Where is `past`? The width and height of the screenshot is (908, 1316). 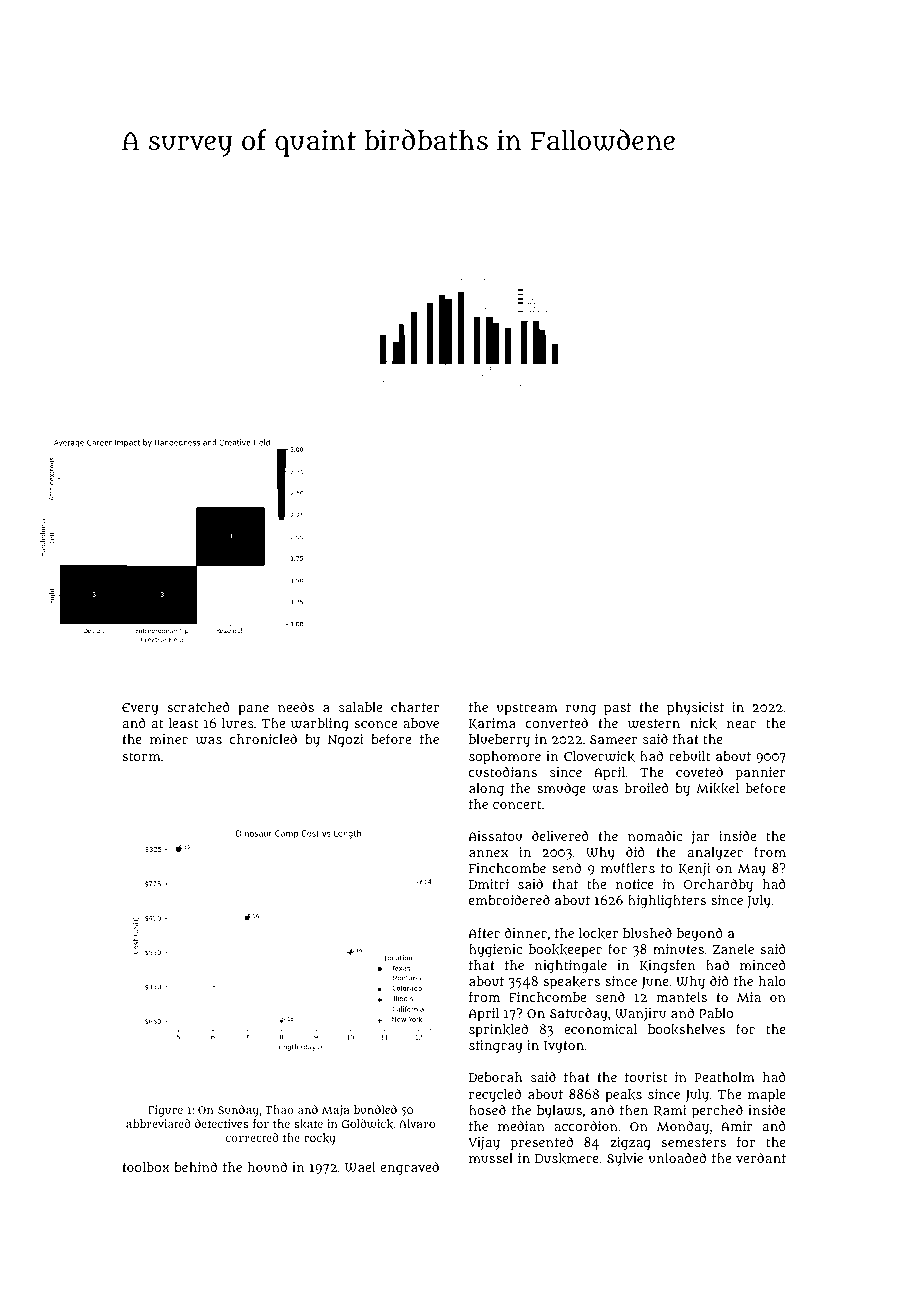
past is located at coordinates (617, 709).
